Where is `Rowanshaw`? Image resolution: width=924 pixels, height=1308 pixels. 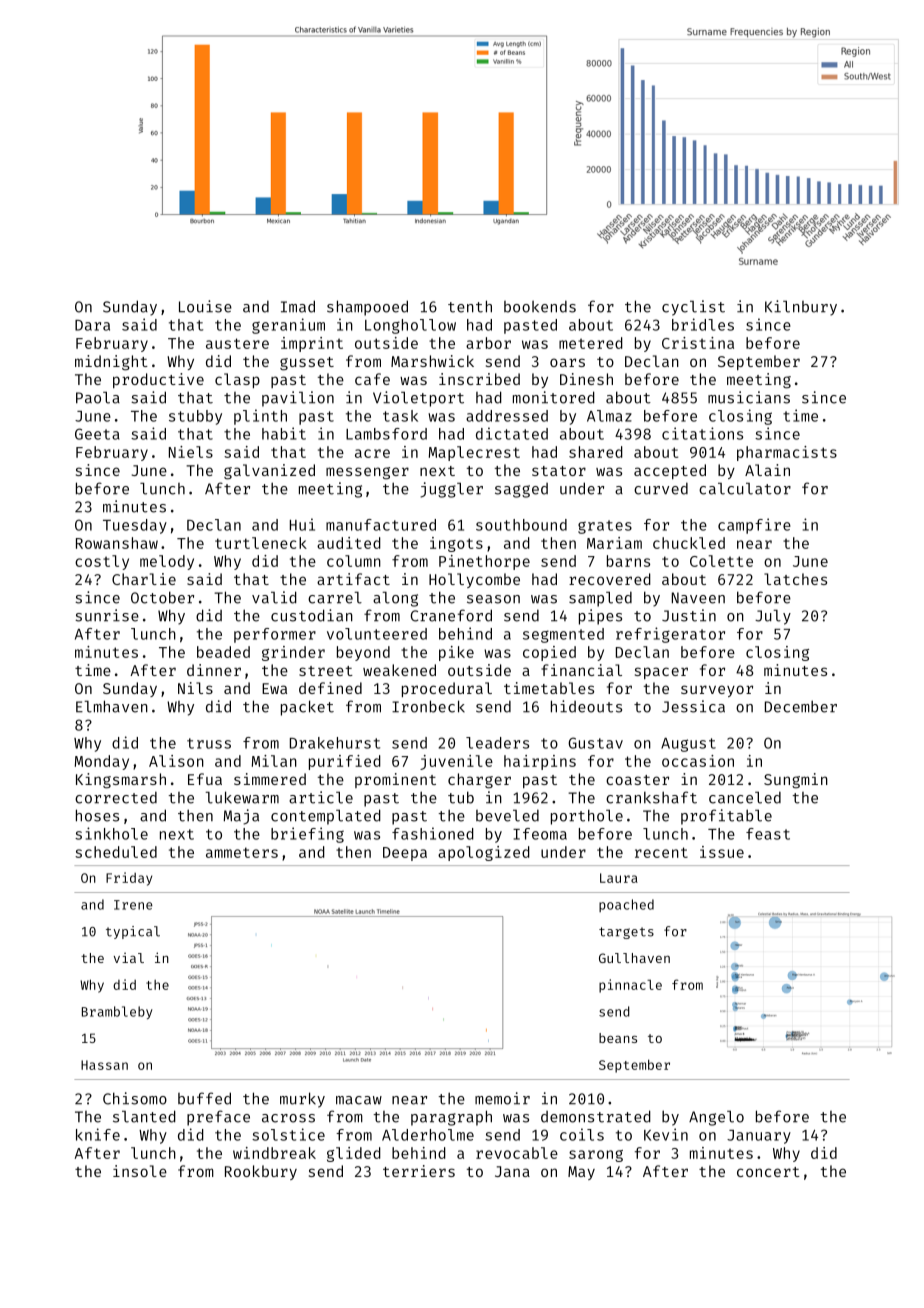 Rowanshaw is located at coordinates (117, 543).
